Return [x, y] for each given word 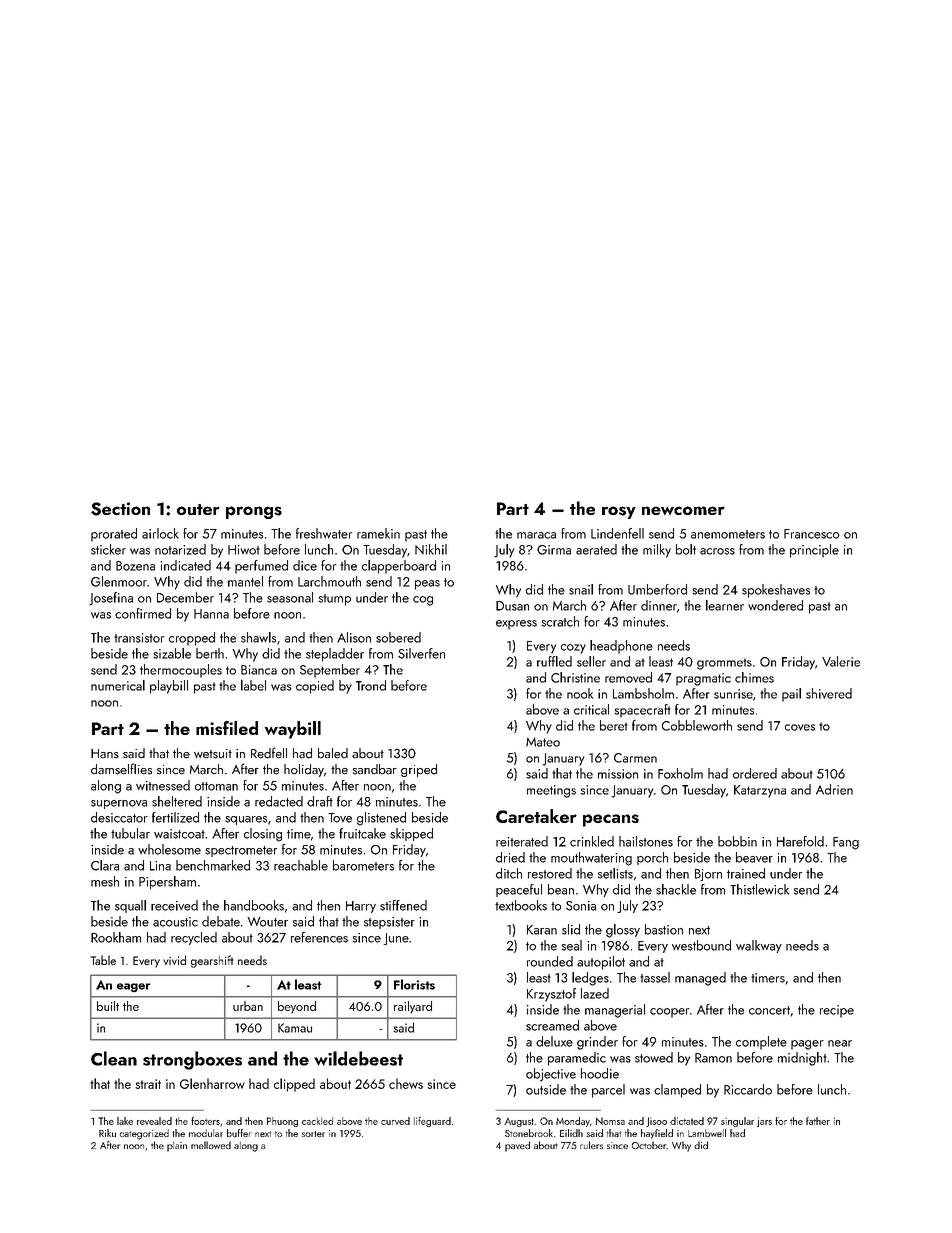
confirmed [143, 613]
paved [517, 1146]
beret [614, 725]
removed [628, 677]
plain [177, 1147]
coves [800, 727]
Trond [371, 685]
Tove [340, 818]
